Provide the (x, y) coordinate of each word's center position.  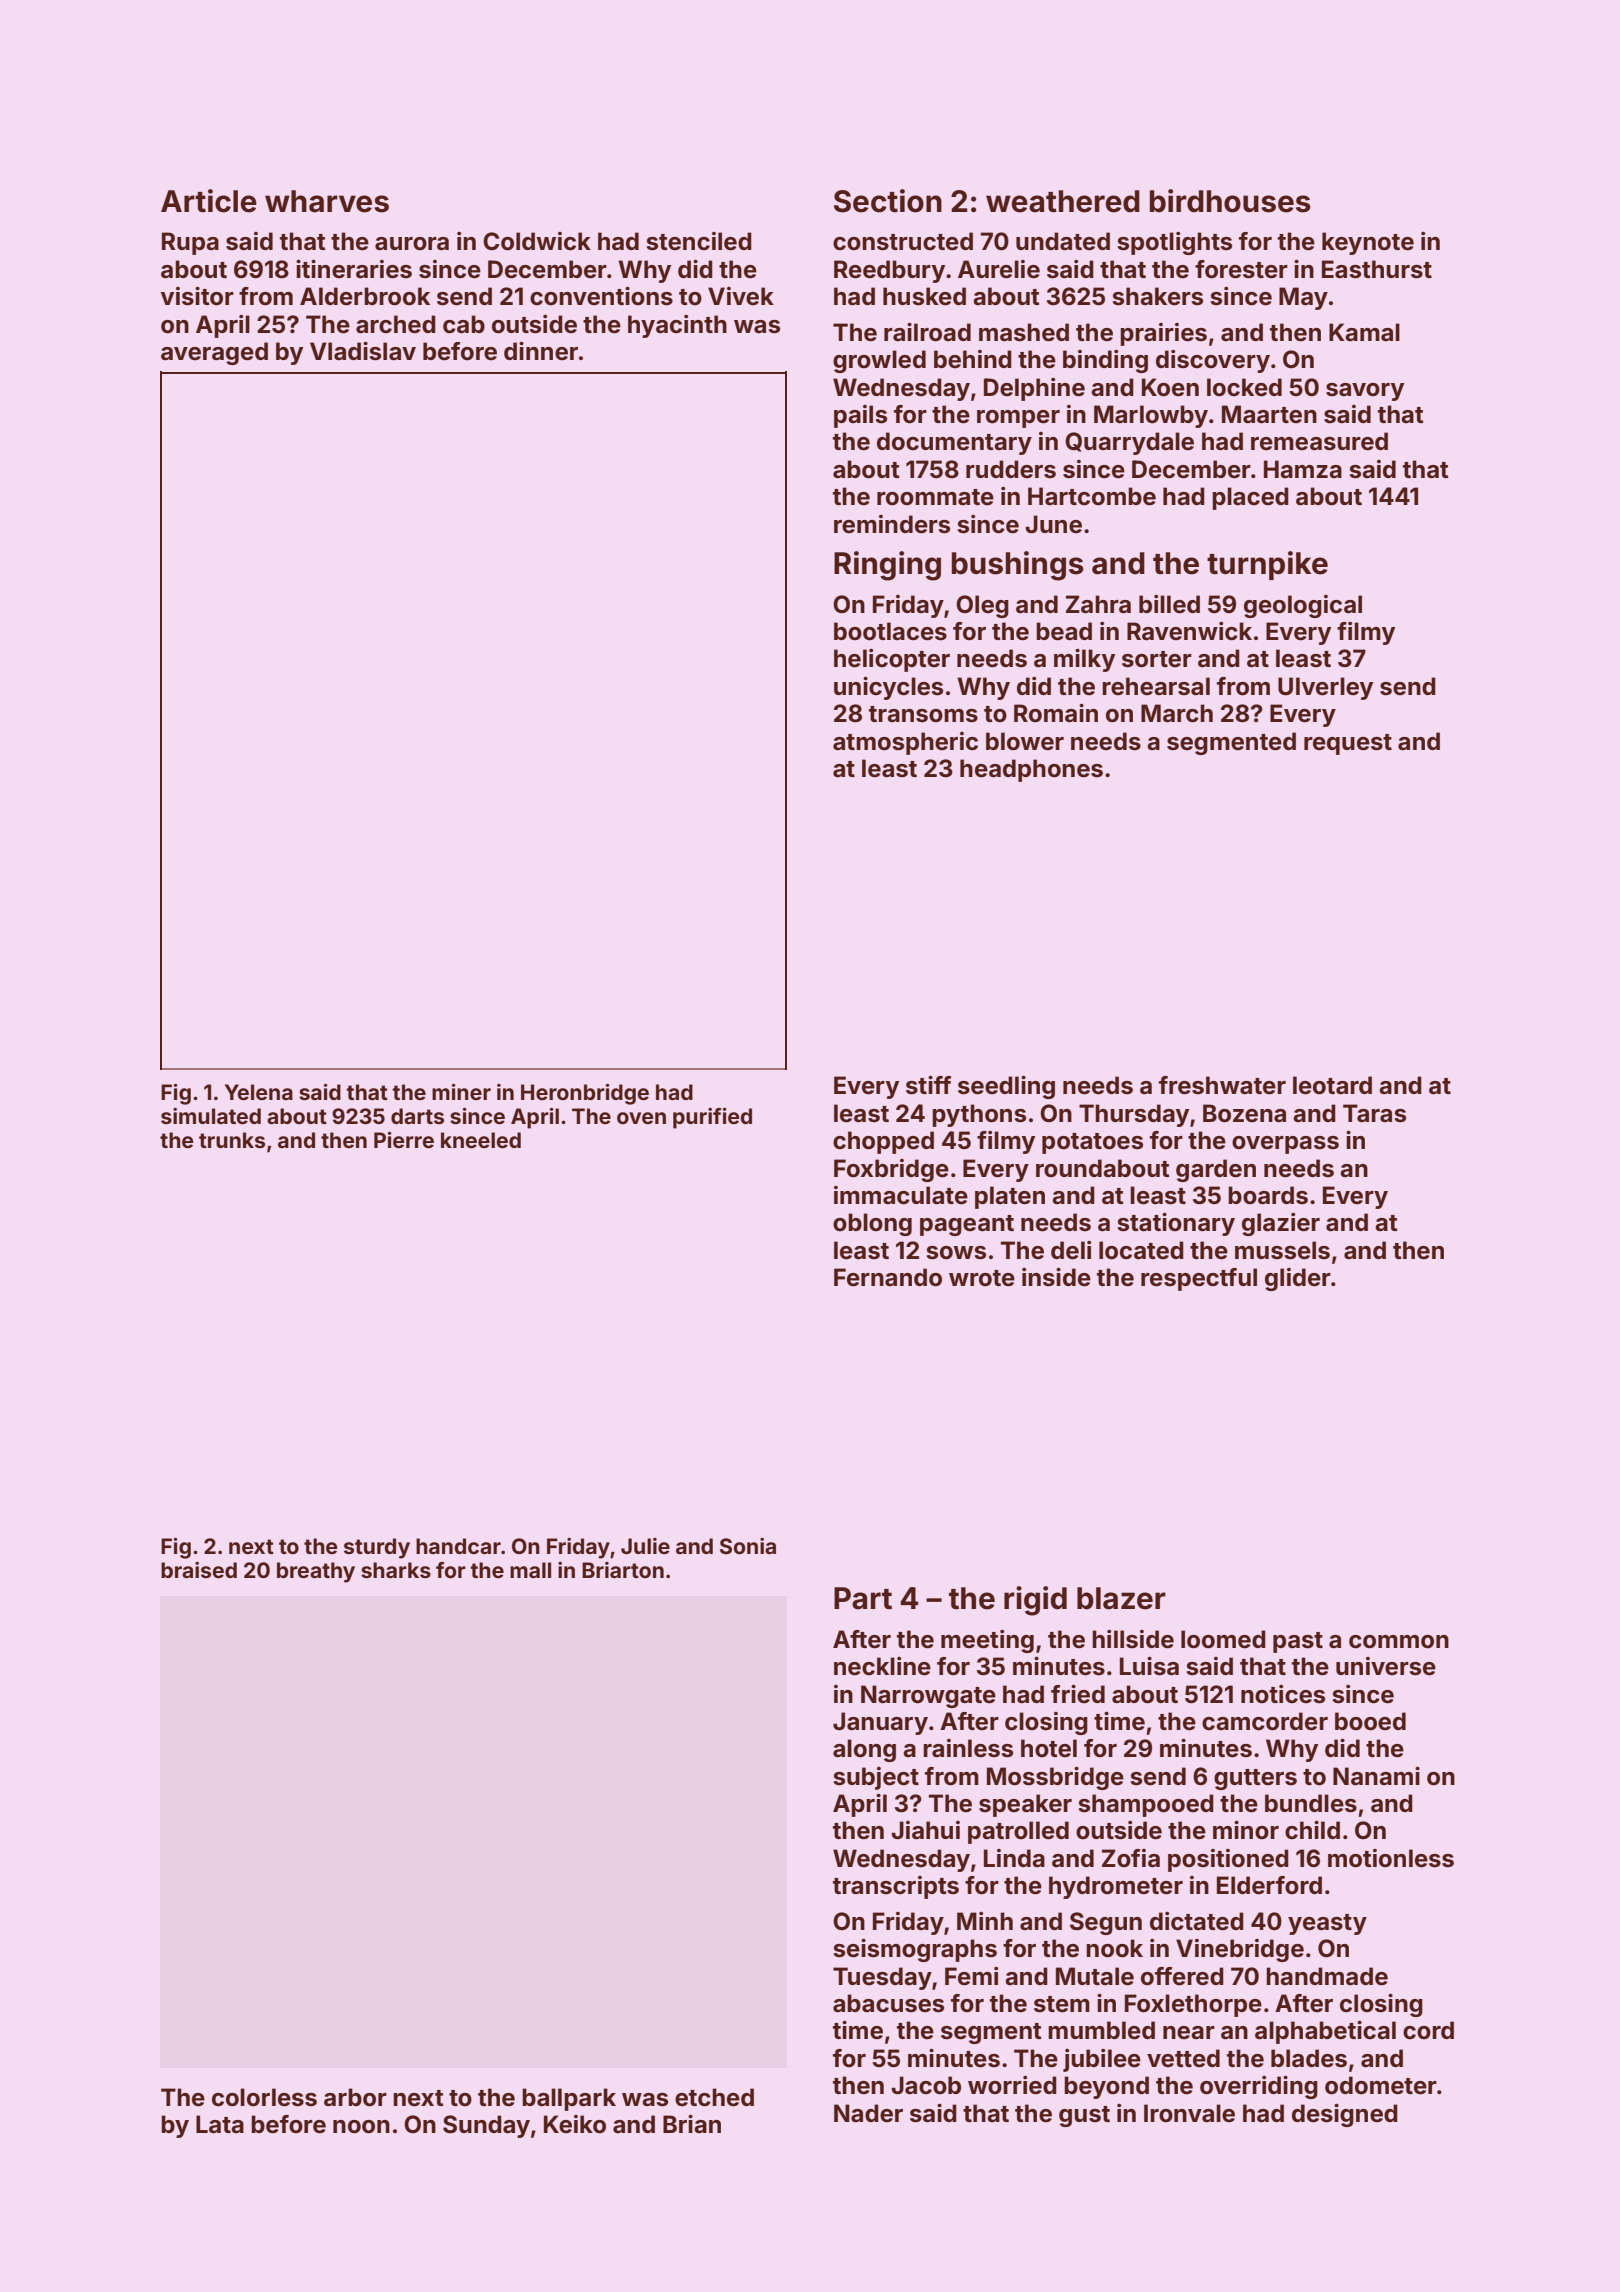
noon (361, 2127)
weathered (1063, 201)
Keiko (575, 2124)
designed (1345, 2115)
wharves (327, 201)
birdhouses (1230, 201)
